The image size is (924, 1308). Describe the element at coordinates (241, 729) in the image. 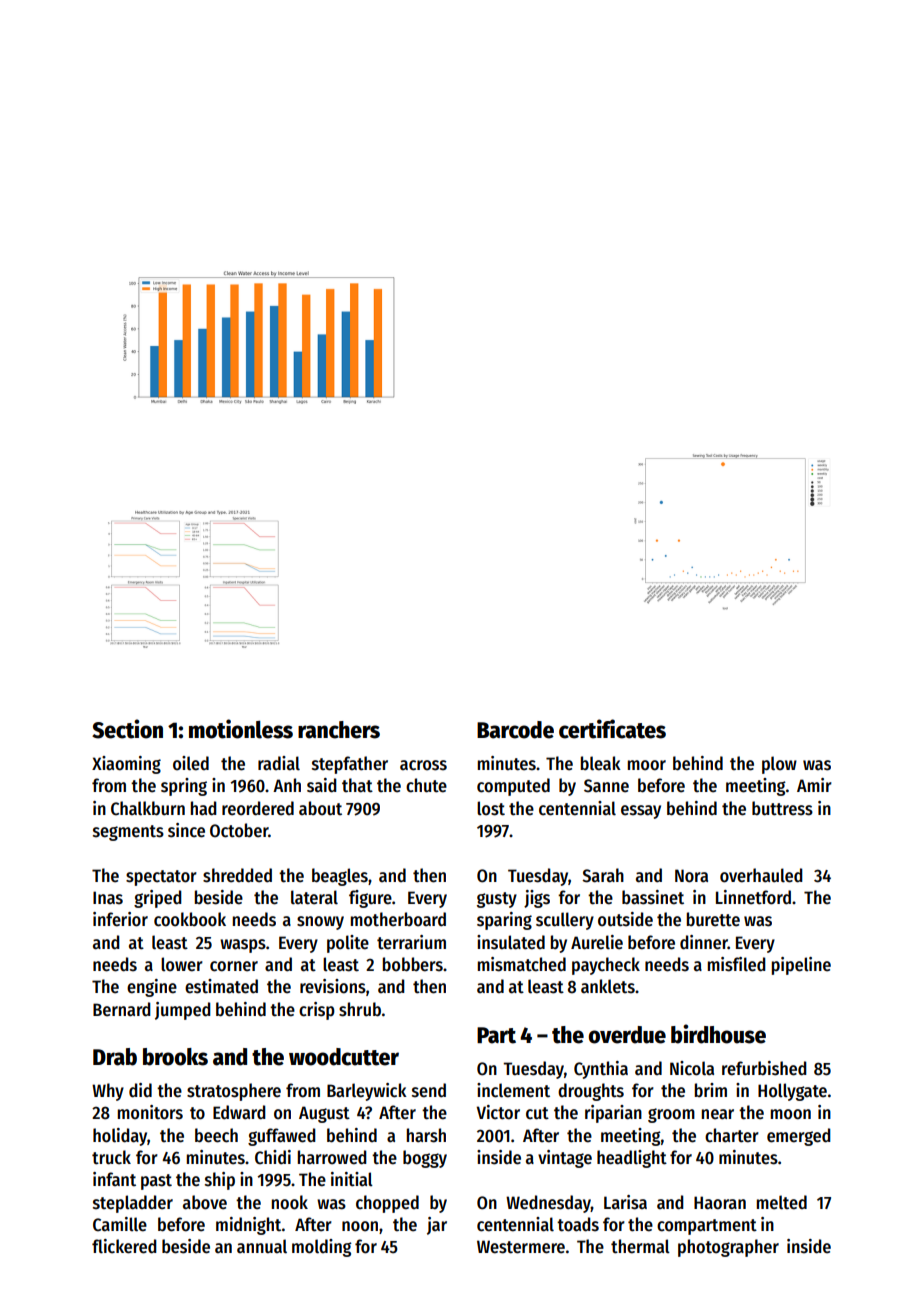

I see `motionless` at that location.
